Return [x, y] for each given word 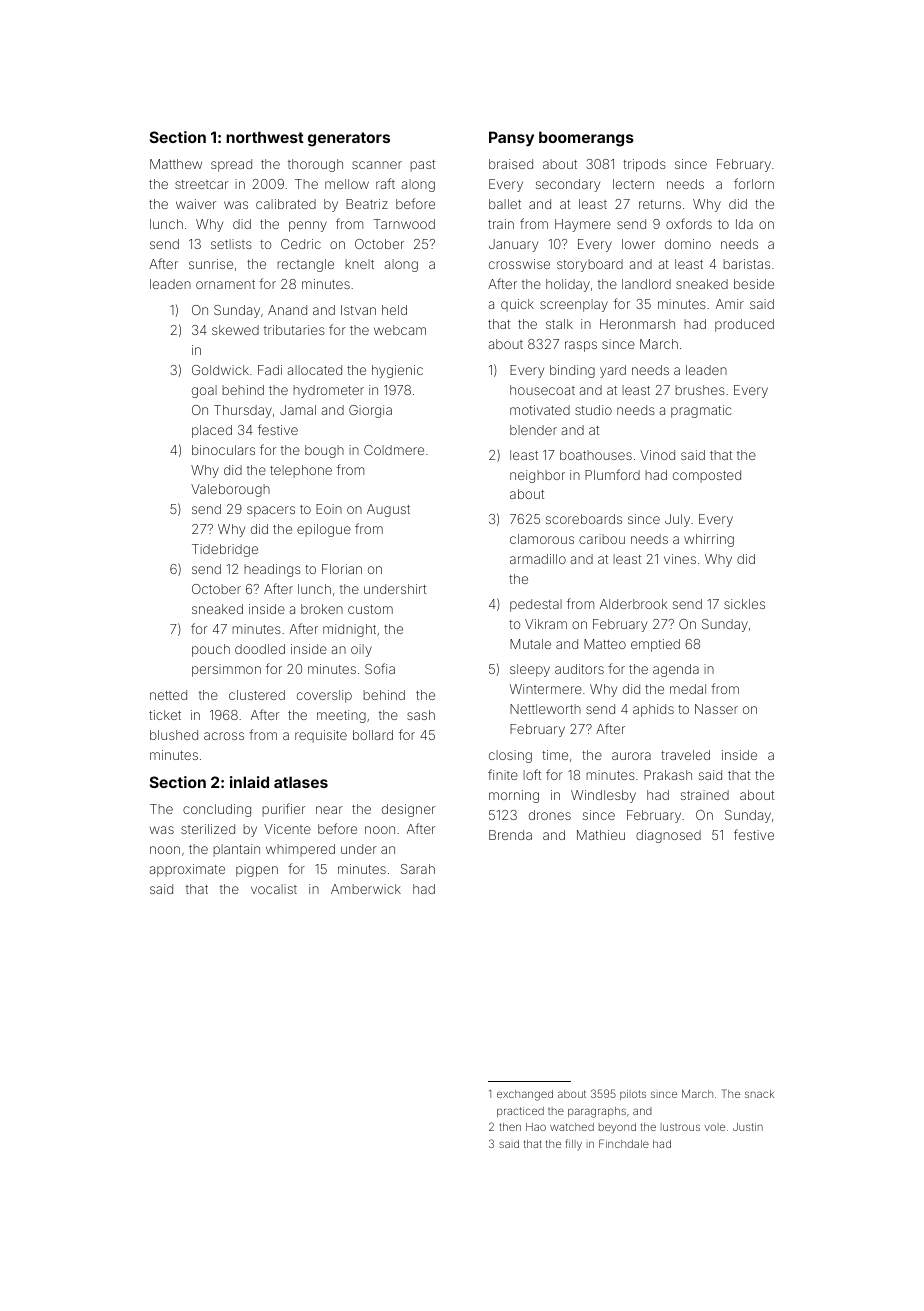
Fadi [270, 370]
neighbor [537, 476]
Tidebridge [225, 550]
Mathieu [601, 835]
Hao [536, 1127]
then [510, 1127]
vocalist [274, 889]
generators [349, 139]
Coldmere [394, 450]
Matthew [176, 164]
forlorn [754, 183]
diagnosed [668, 836]
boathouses [596, 455]
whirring [709, 540]
